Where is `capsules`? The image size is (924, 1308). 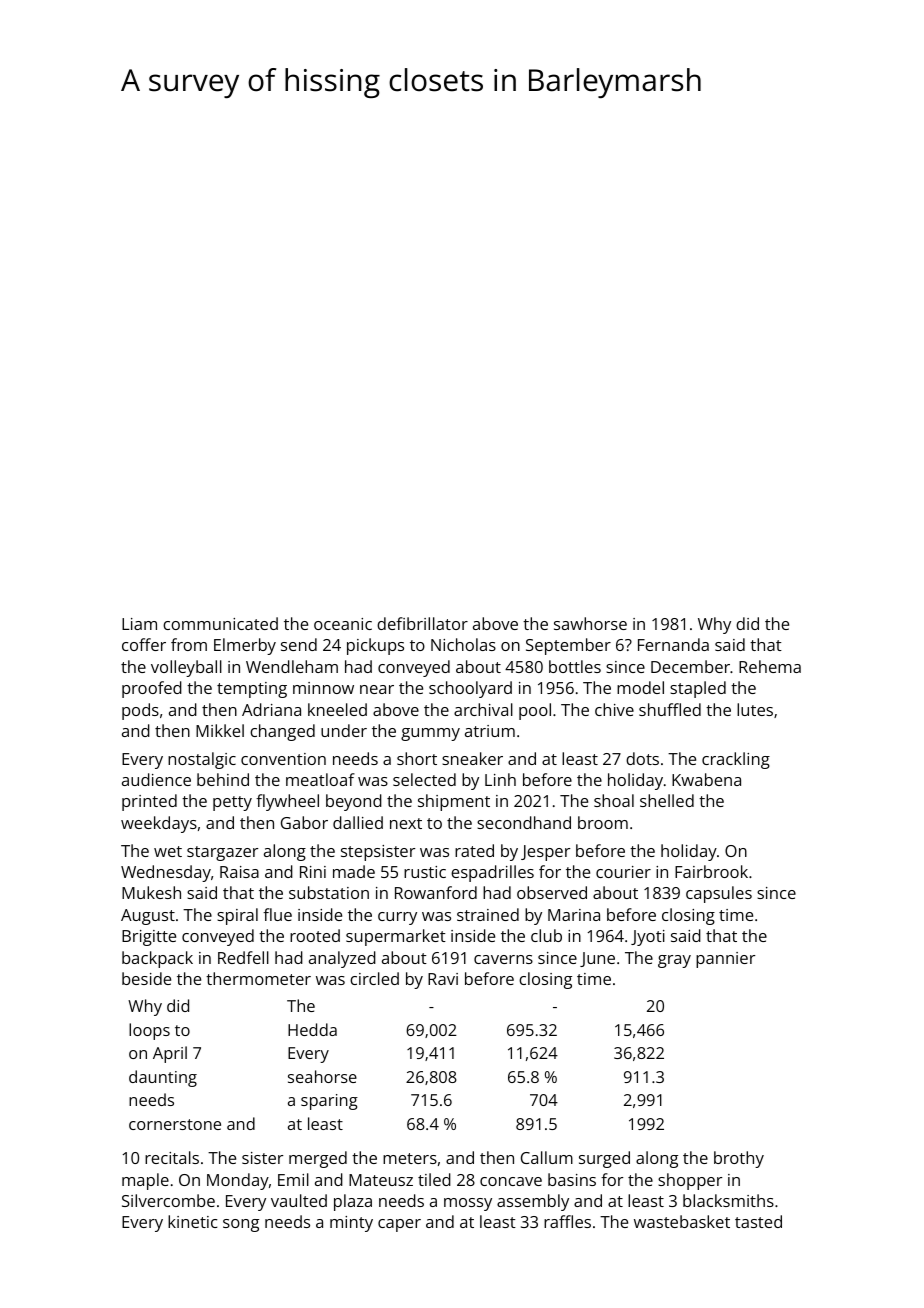
capsules is located at coordinates (719, 894).
